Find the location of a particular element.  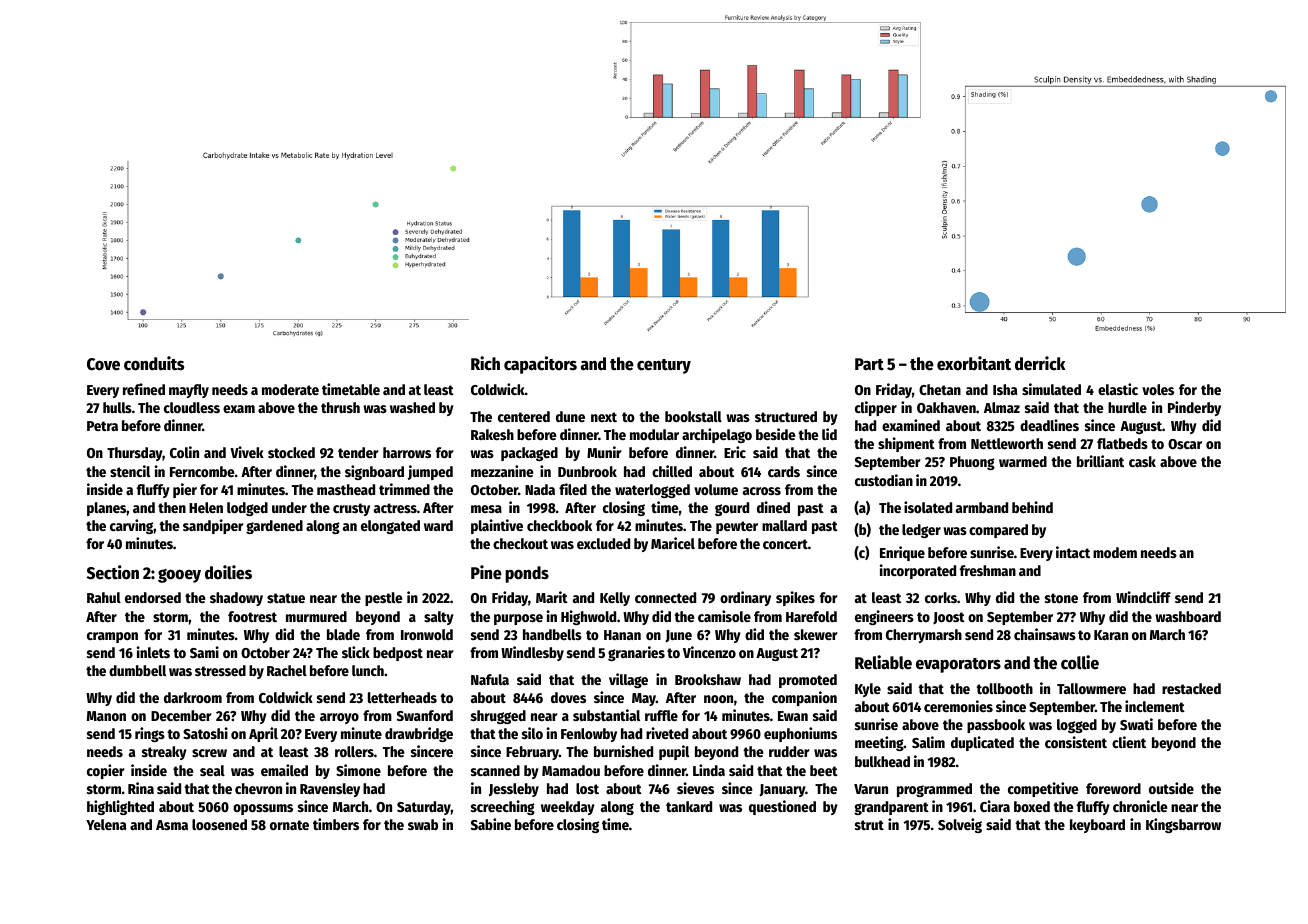

Swati is located at coordinates (1136, 724).
